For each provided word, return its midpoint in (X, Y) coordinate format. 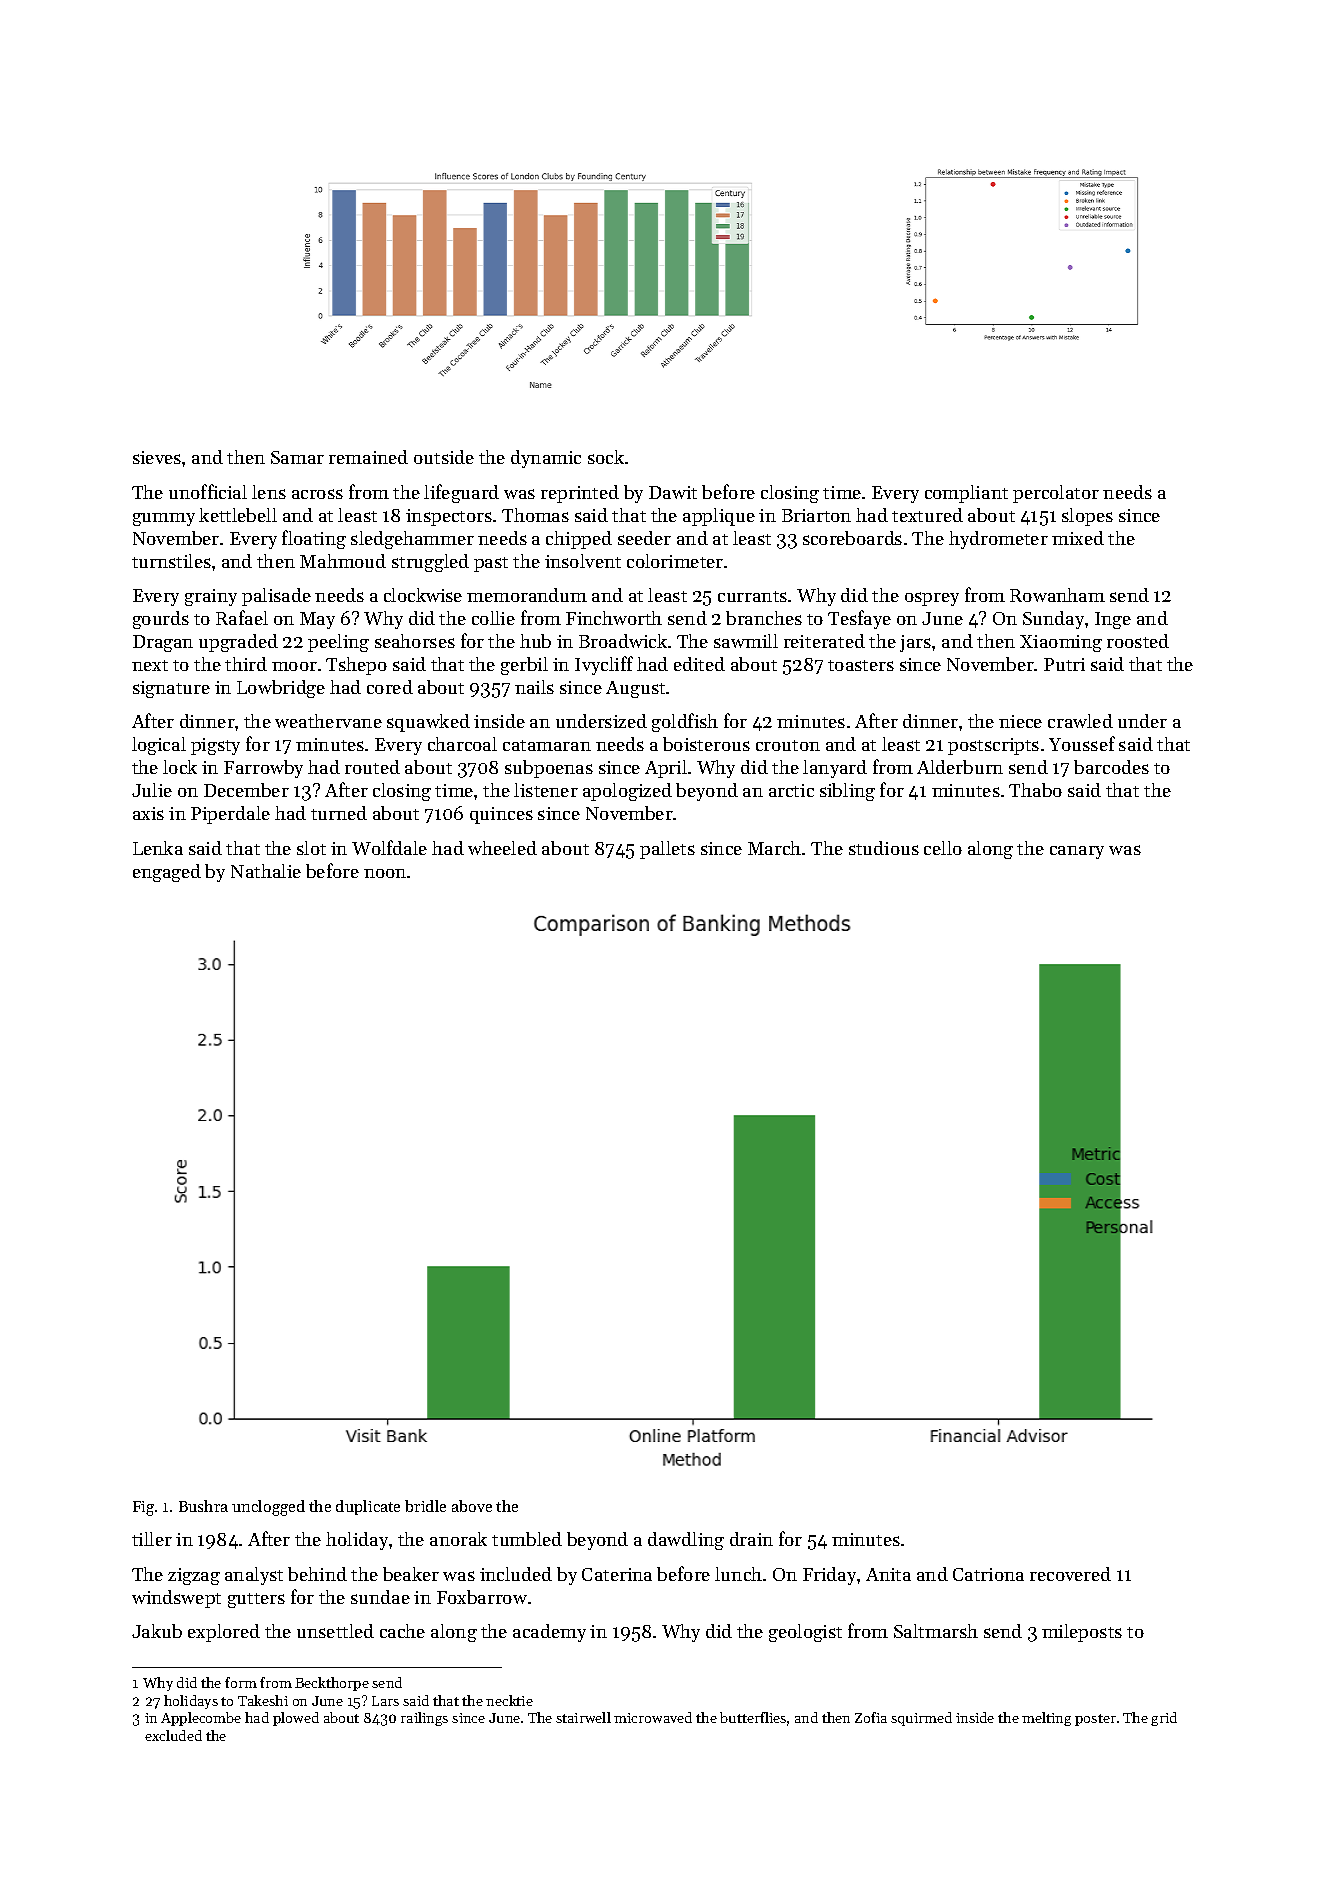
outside (444, 457)
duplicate (368, 1507)
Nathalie (266, 871)
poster (1095, 1720)
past (491, 564)
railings (424, 1719)
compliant (966, 494)
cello (943, 848)
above (472, 1506)
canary (1077, 852)
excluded (173, 1735)
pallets (667, 850)
